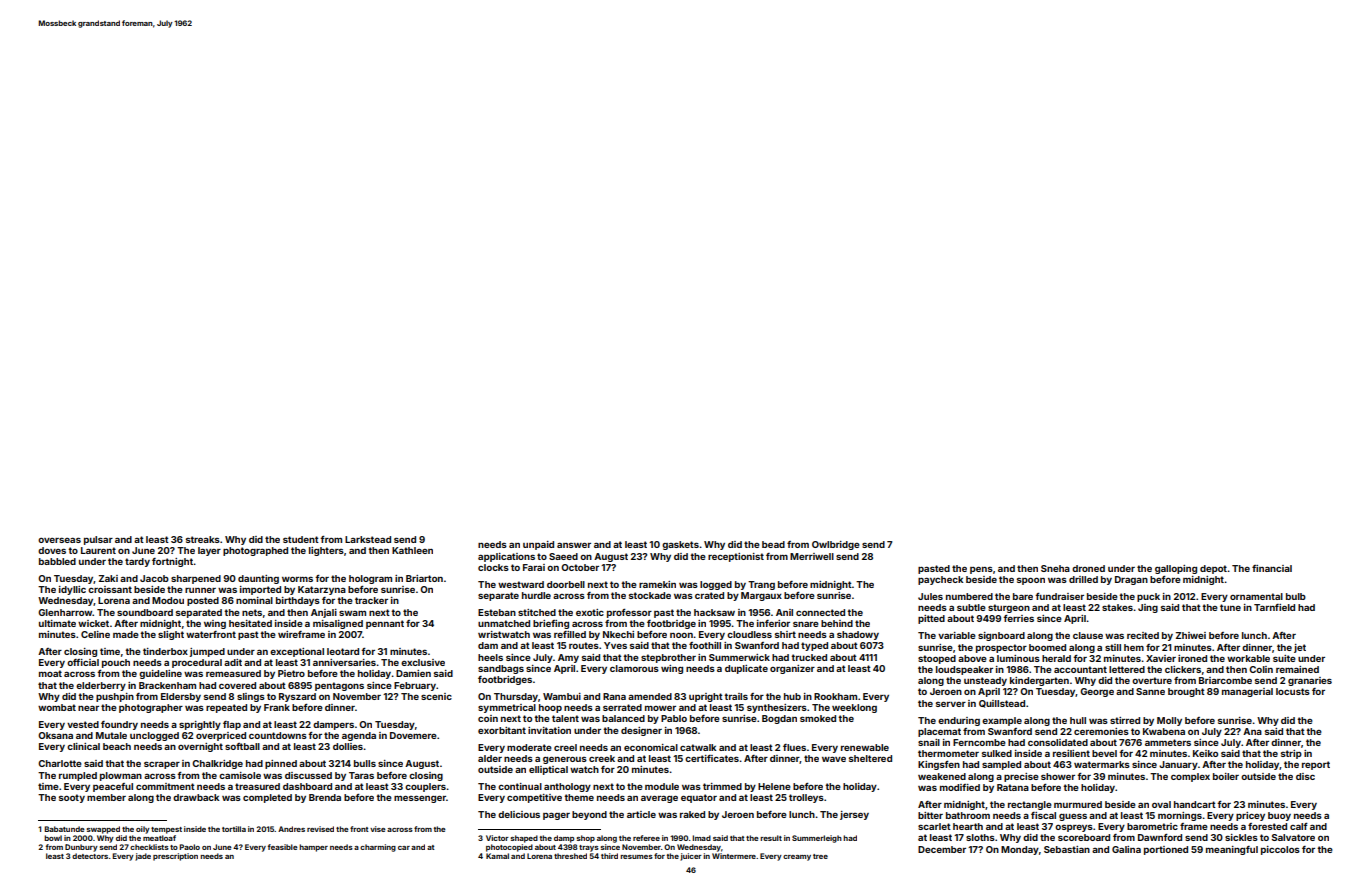 Image resolution: width=1372 pixels, height=887 pixels. Describe the element at coordinates (81, 848) in the screenshot. I see `Dunbury` at that location.
